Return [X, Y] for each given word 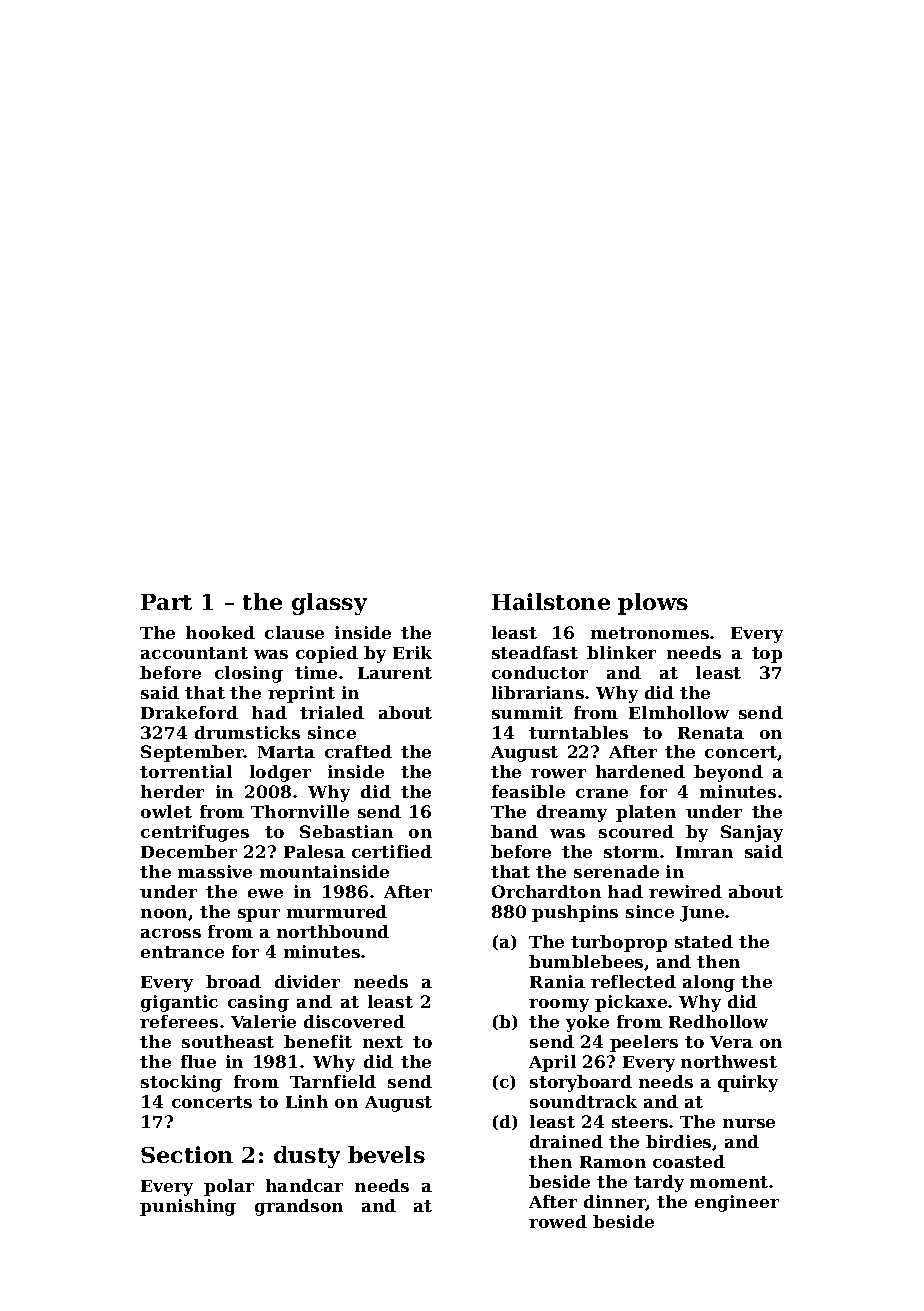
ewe [265, 893]
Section [187, 1154]
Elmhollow [679, 712]
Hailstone [551, 601]
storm [631, 852]
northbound [333, 931]
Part [166, 602]
